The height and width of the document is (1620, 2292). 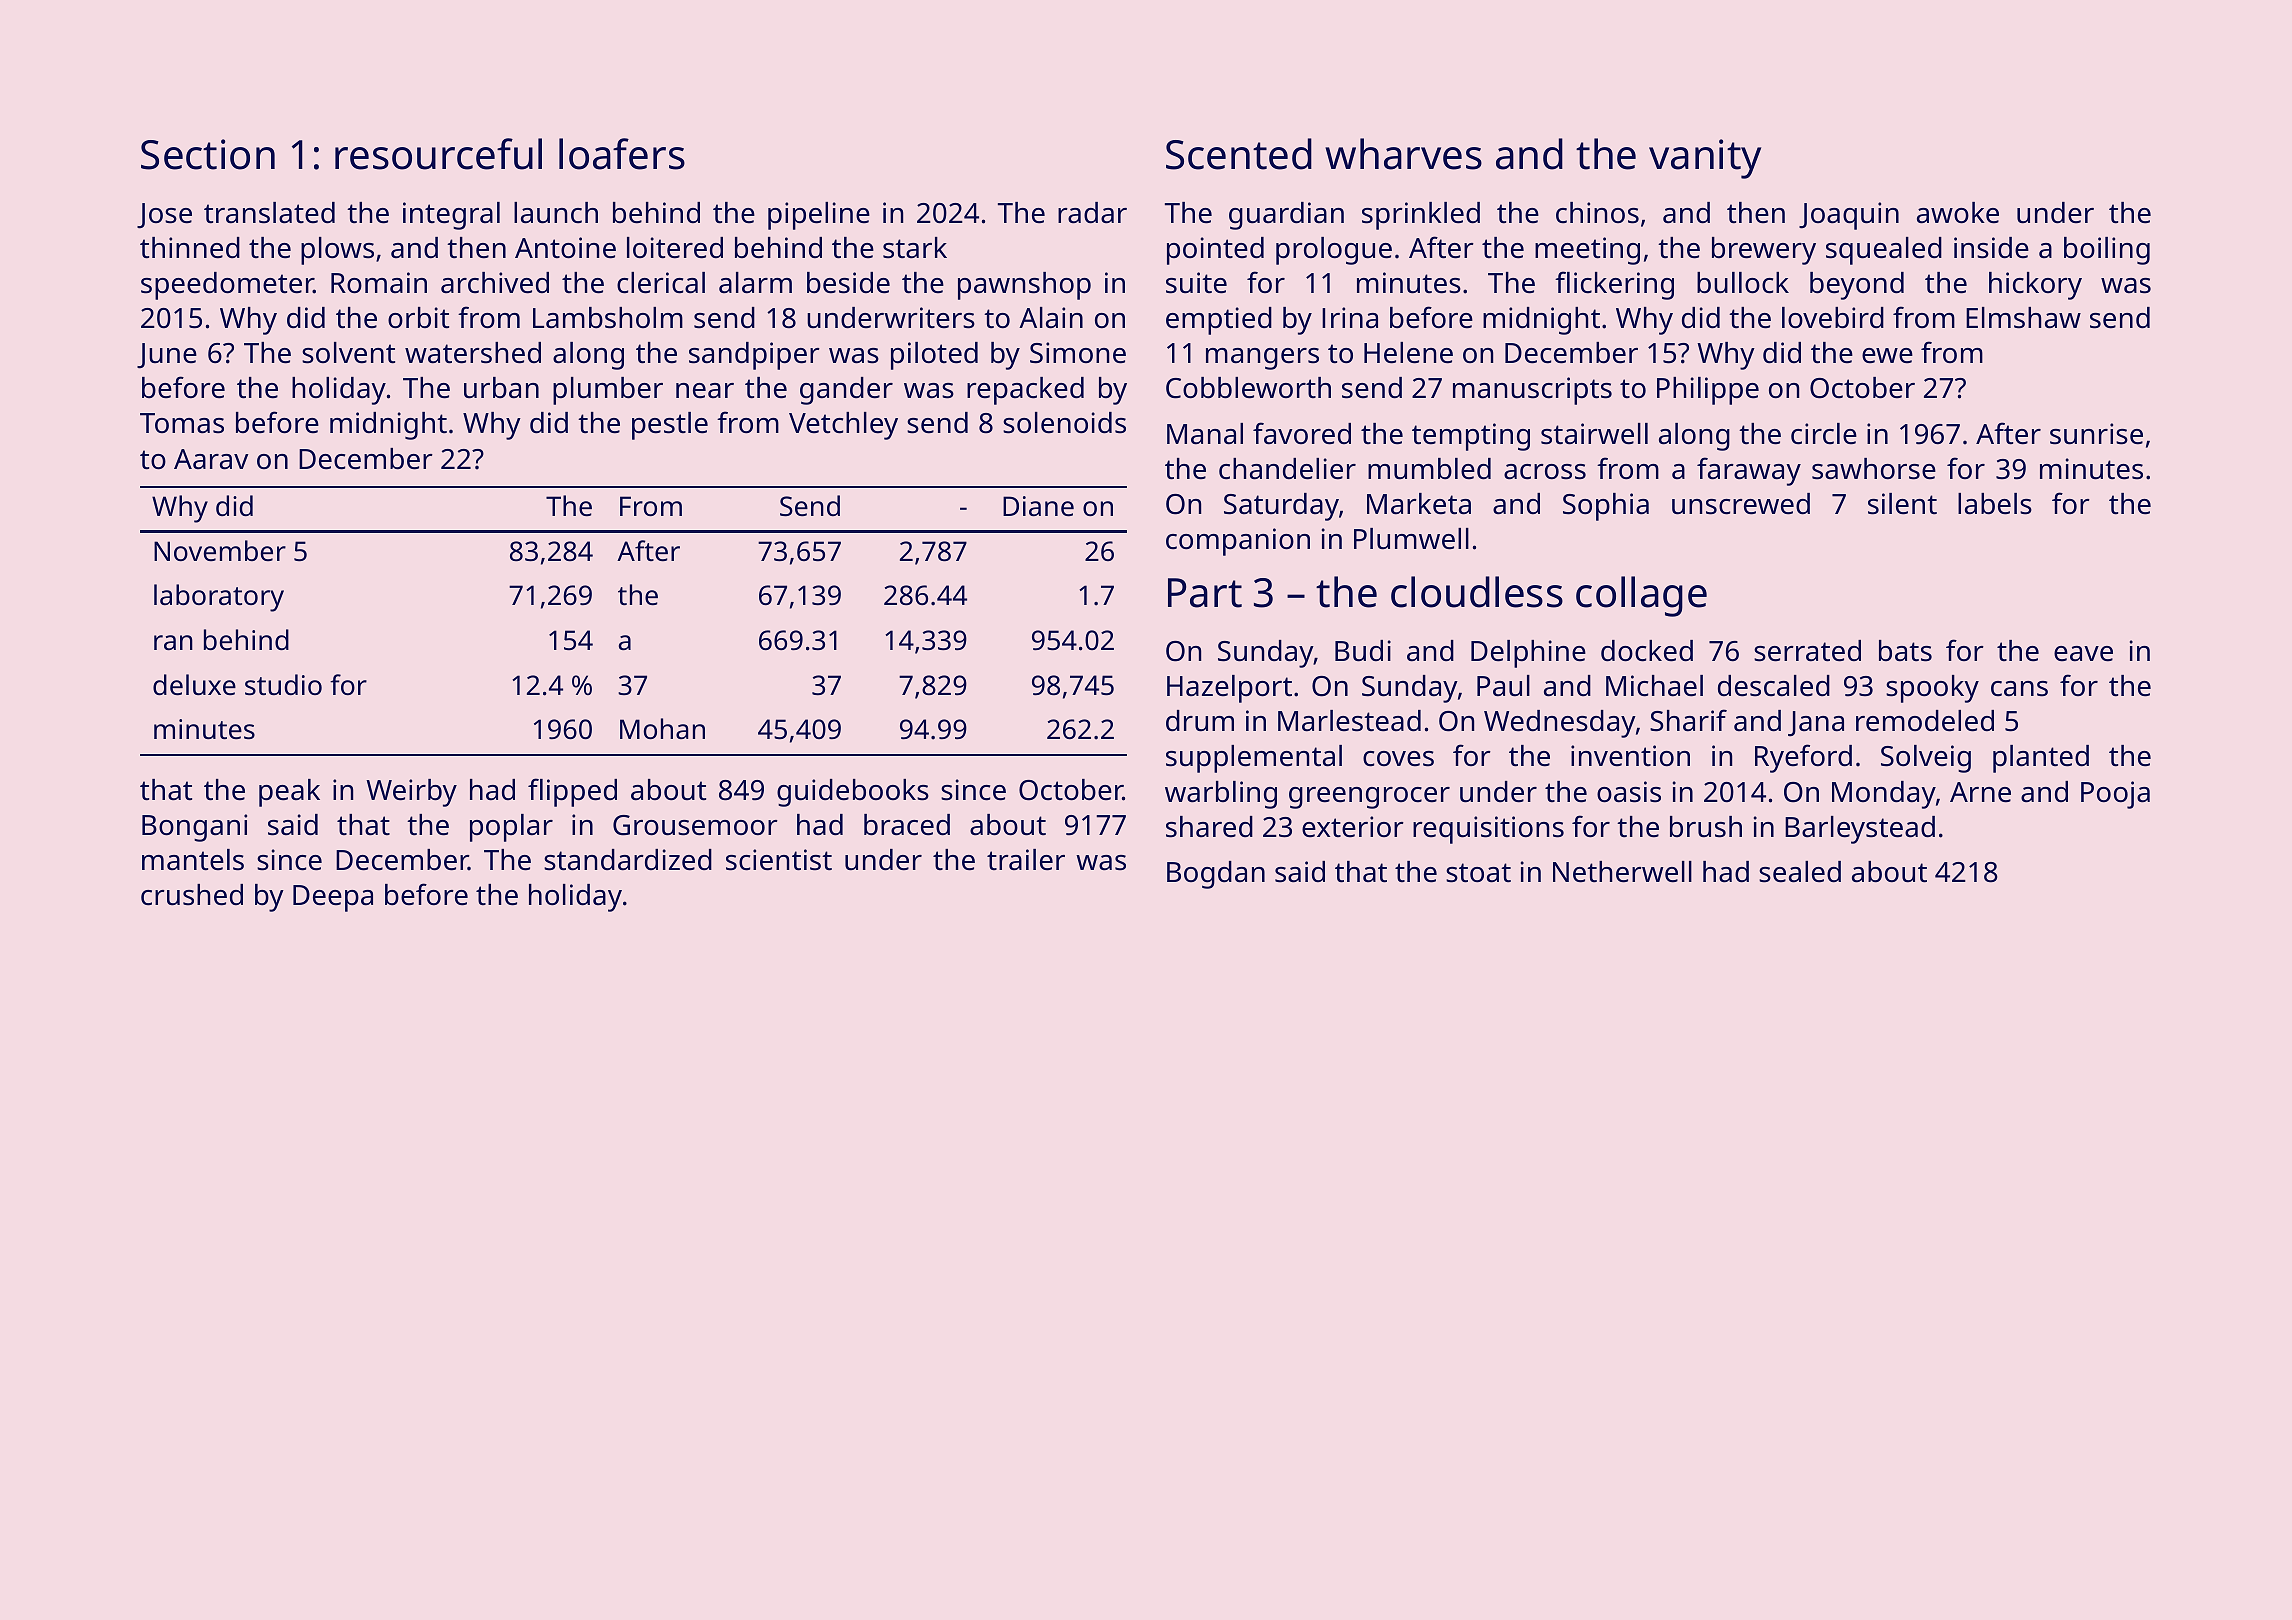 I want to click on Diane, so click(x=1038, y=506).
